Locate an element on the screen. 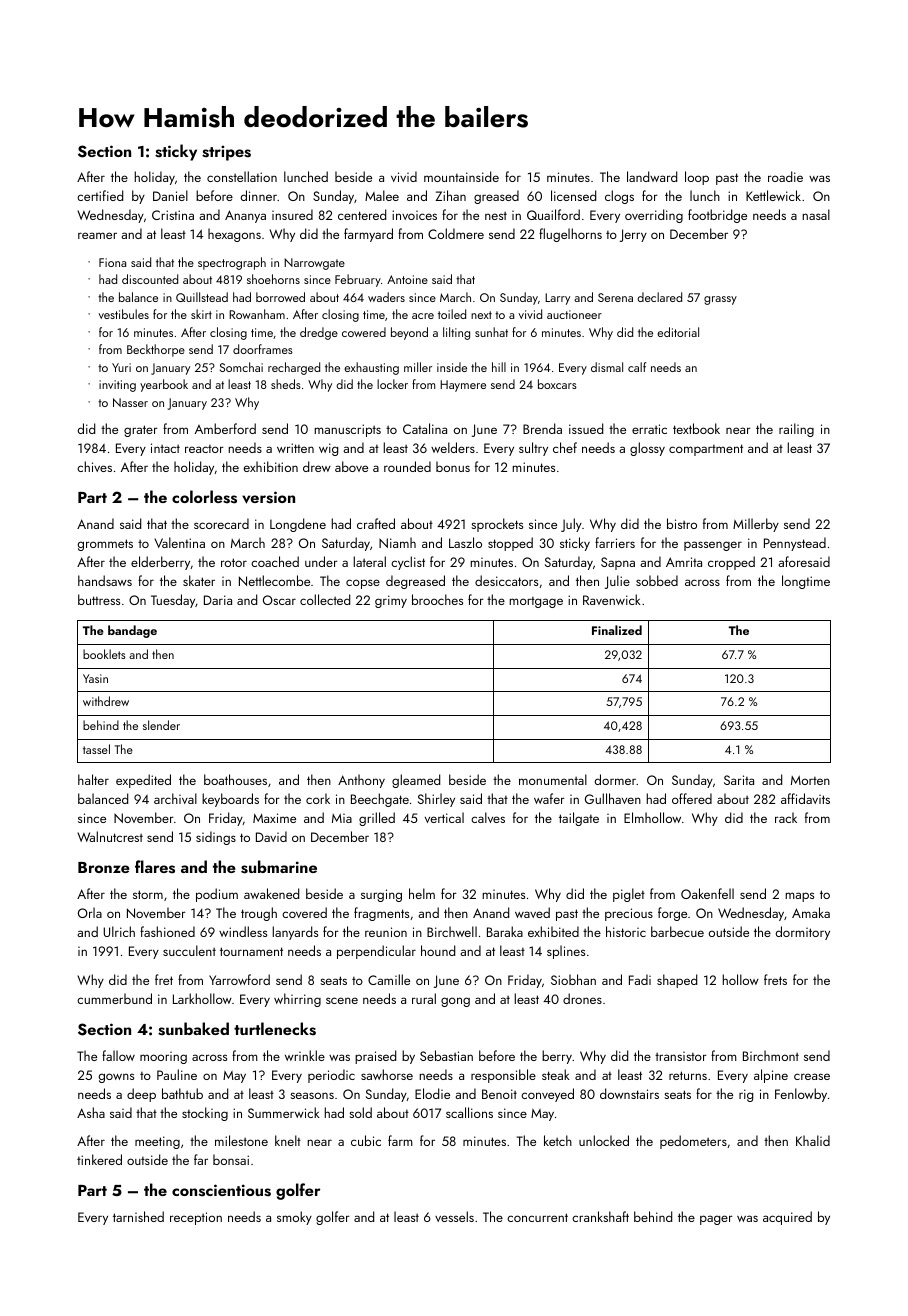  archival is located at coordinates (175, 798).
